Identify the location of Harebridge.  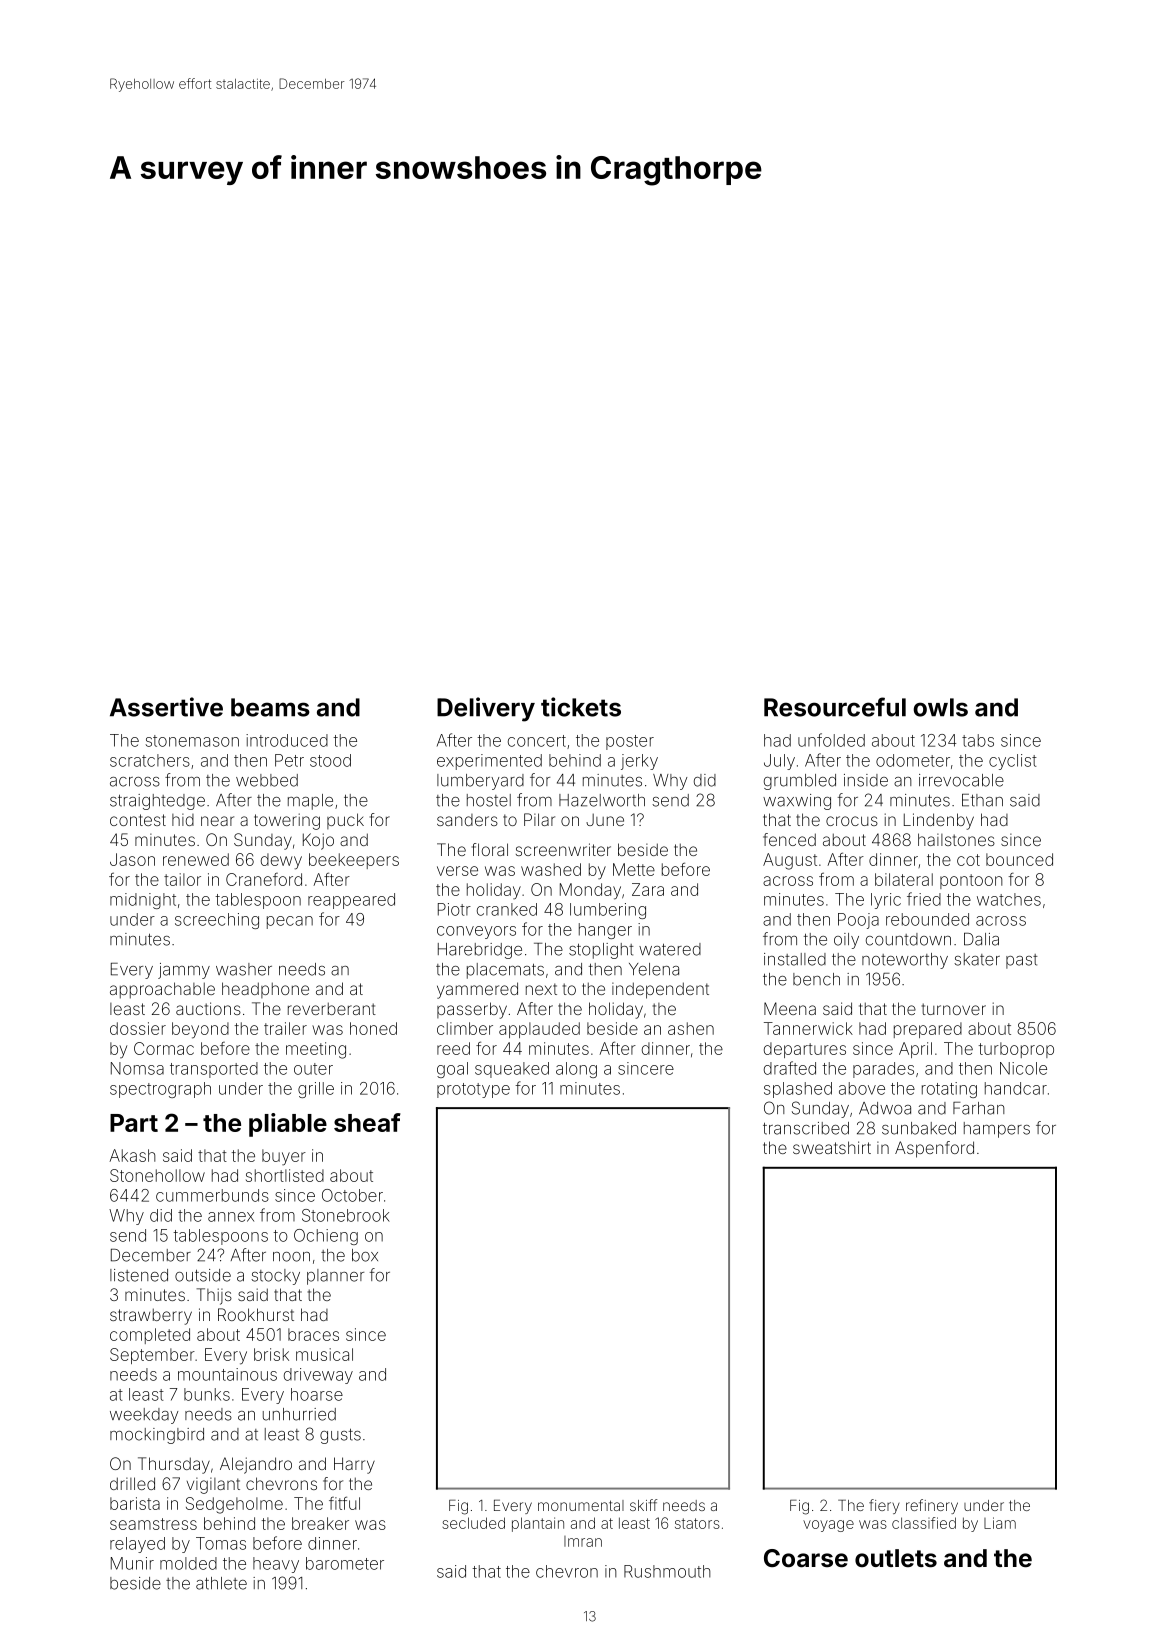
(480, 951).
